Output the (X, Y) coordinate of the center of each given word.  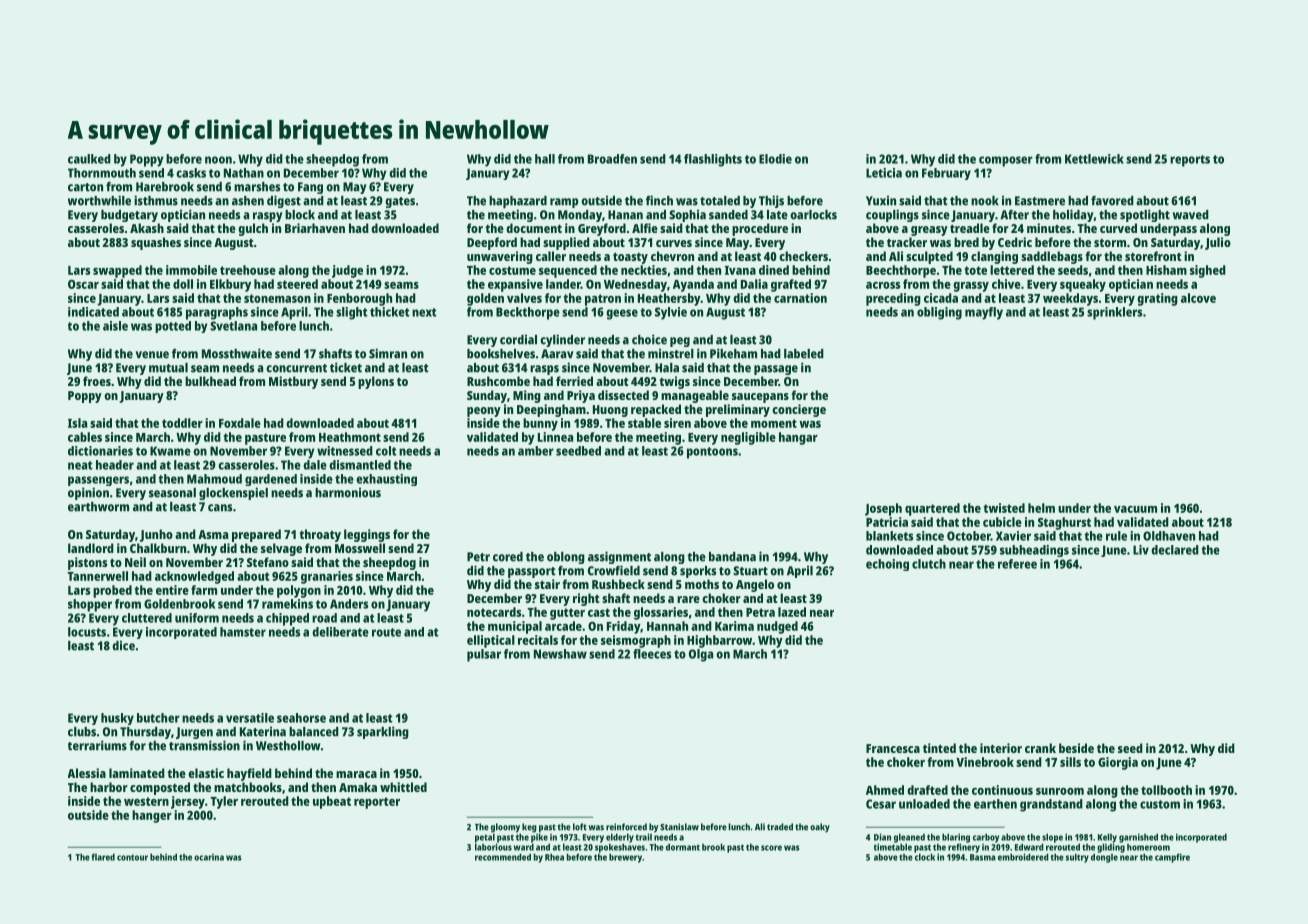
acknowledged (194, 577)
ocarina (209, 857)
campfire (1172, 858)
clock (925, 857)
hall (545, 159)
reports (1190, 161)
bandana (732, 557)
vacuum (1135, 509)
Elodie (775, 159)
